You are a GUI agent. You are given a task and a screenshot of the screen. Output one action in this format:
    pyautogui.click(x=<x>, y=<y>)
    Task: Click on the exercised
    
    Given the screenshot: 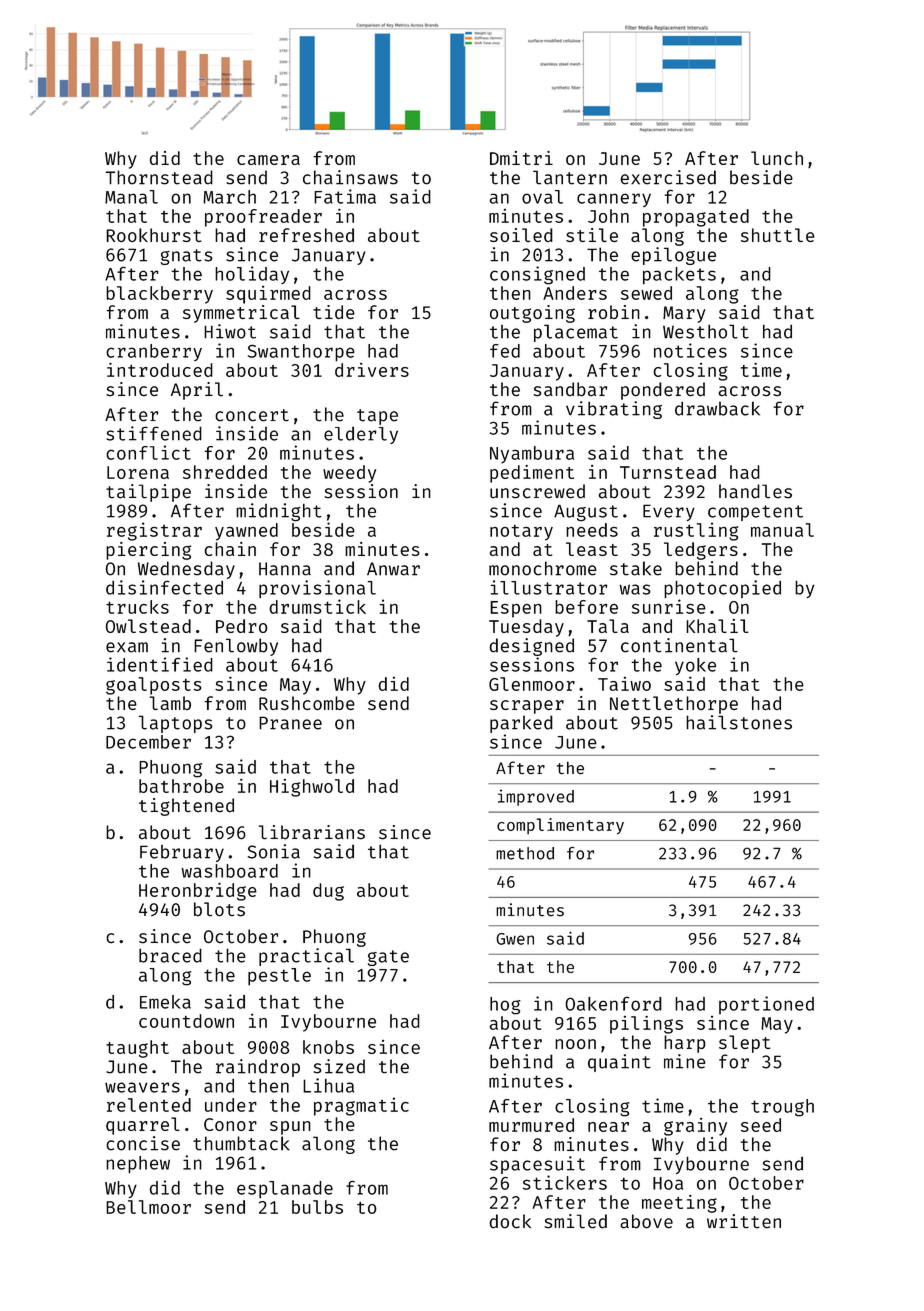 What is the action you would take?
    pyautogui.click(x=668, y=177)
